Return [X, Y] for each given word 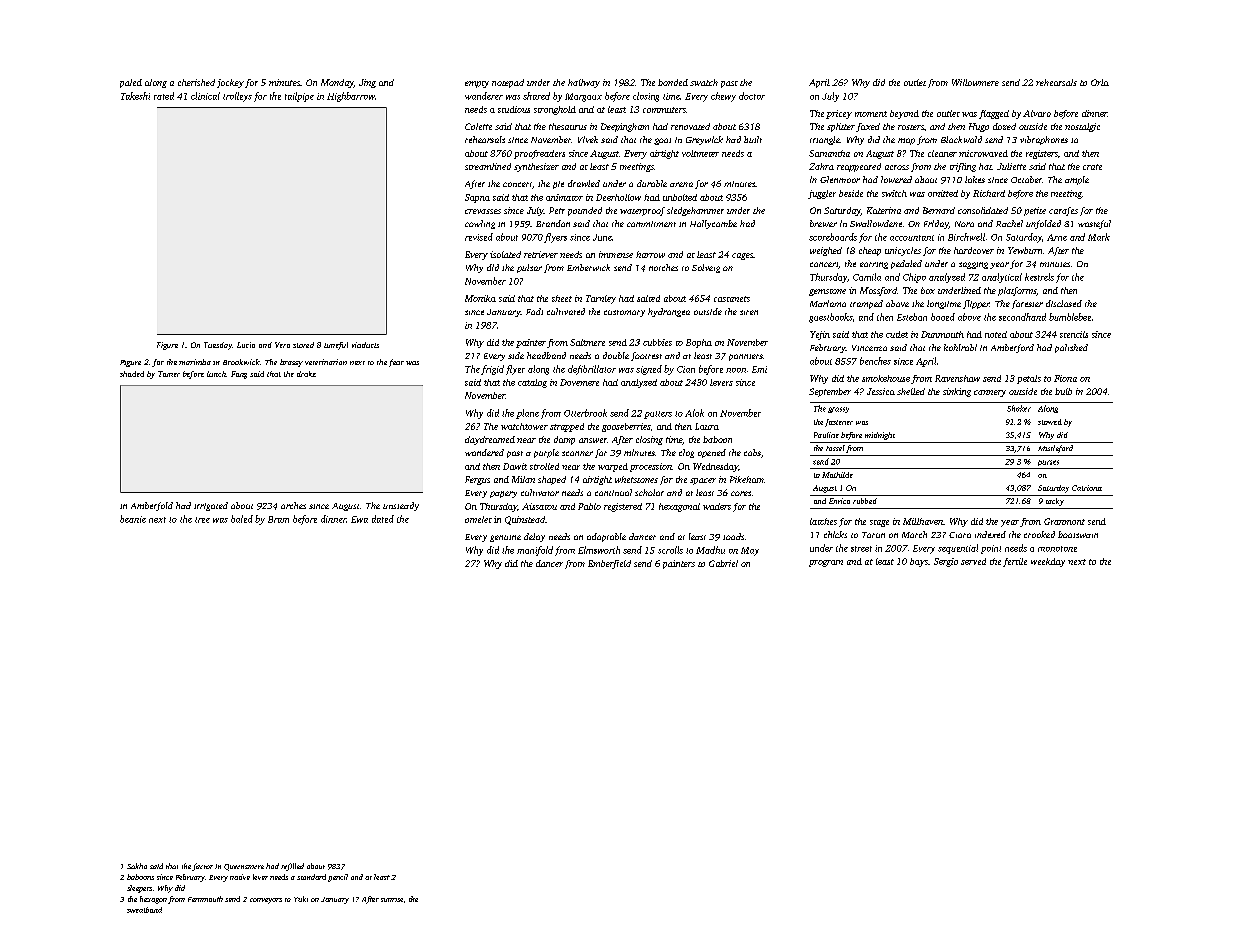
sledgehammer [695, 211]
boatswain [1078, 534]
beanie [133, 519]
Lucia [246, 345]
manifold [535, 551]
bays [919, 562]
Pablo [589, 506]
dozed [1004, 126]
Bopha [699, 343]
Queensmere [244, 867]
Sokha [137, 866]
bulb [1063, 391]
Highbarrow [351, 97]
